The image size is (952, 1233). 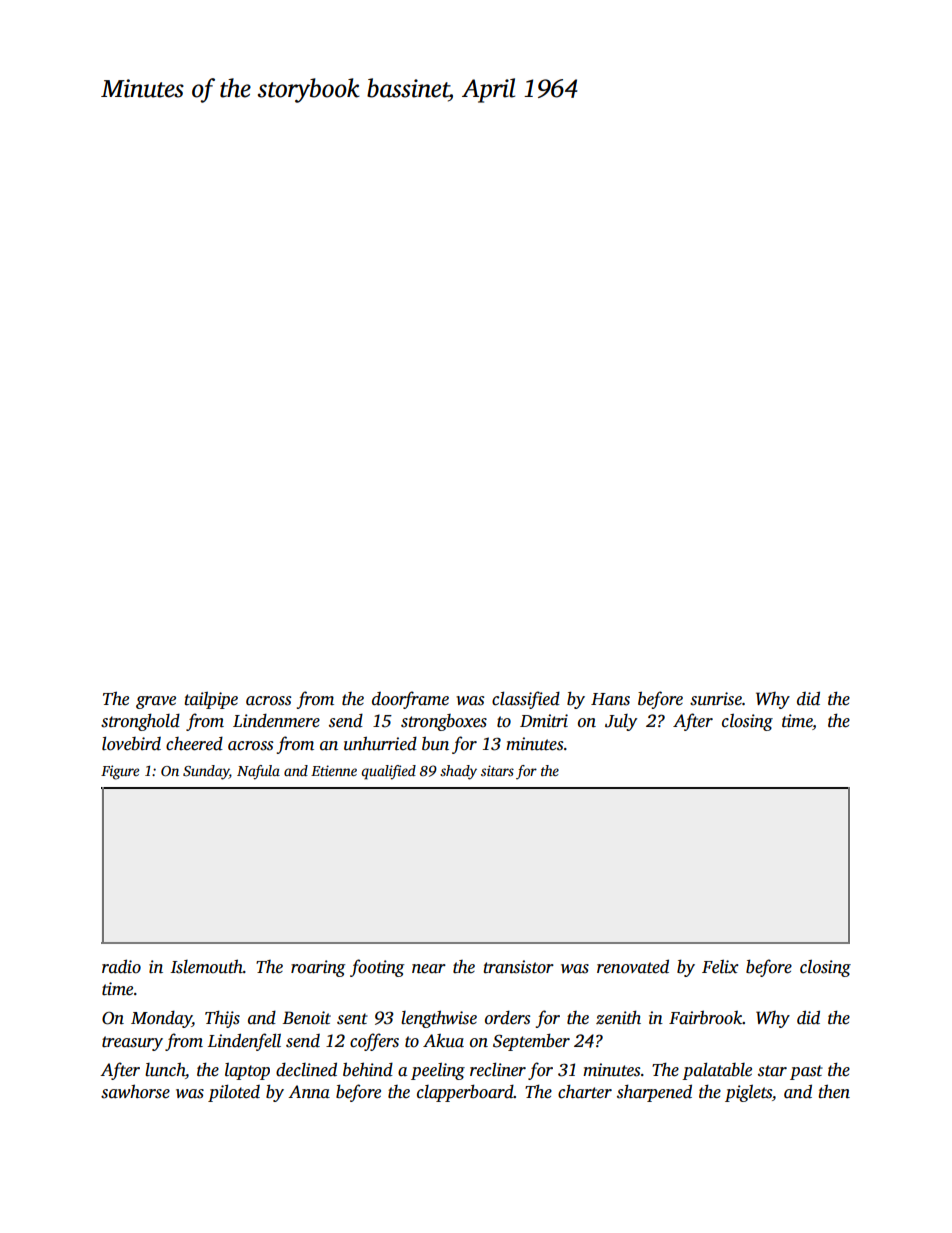 I want to click on grave, so click(x=156, y=702).
